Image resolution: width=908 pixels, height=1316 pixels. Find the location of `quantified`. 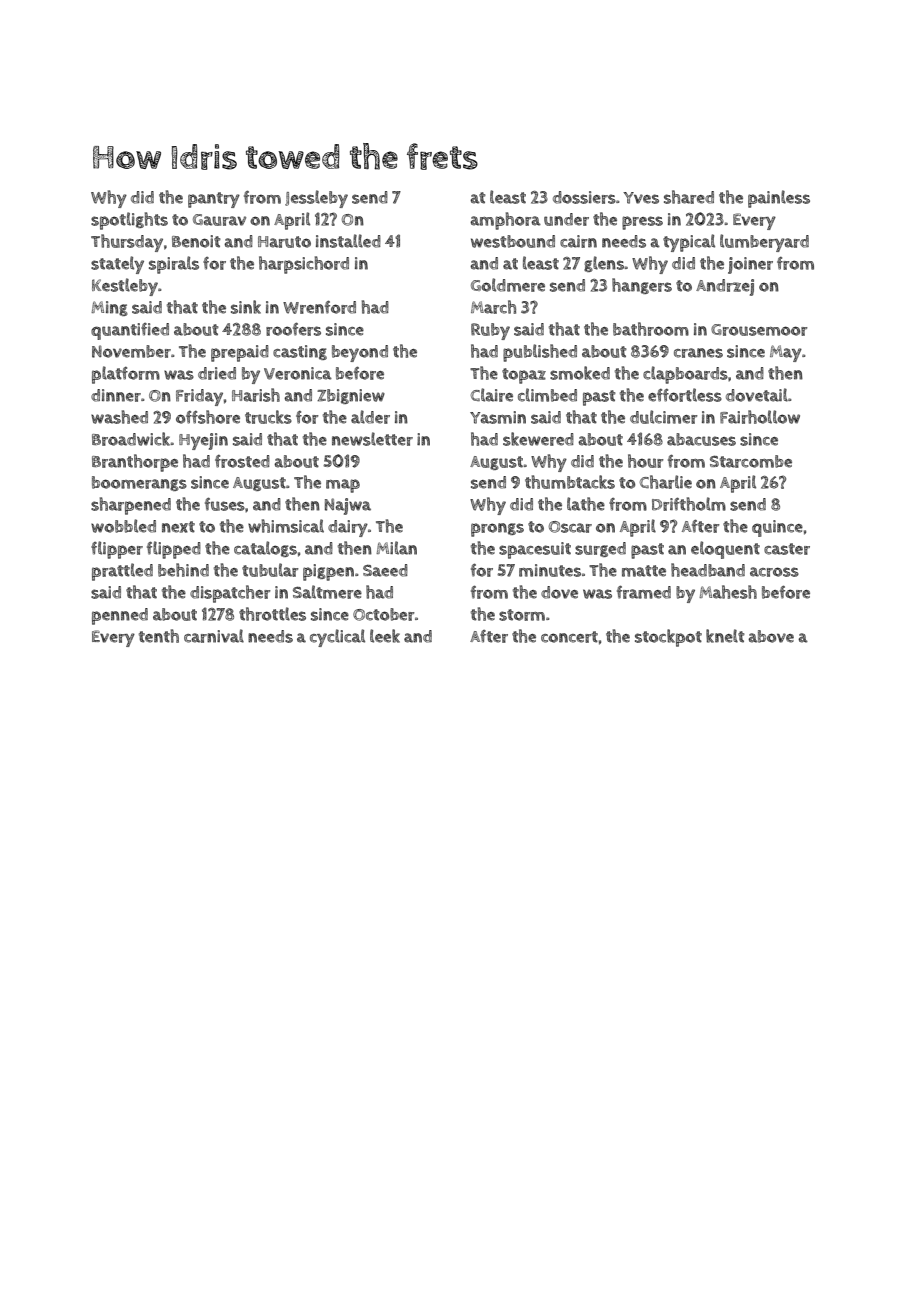

quantified is located at coordinates (130, 331).
